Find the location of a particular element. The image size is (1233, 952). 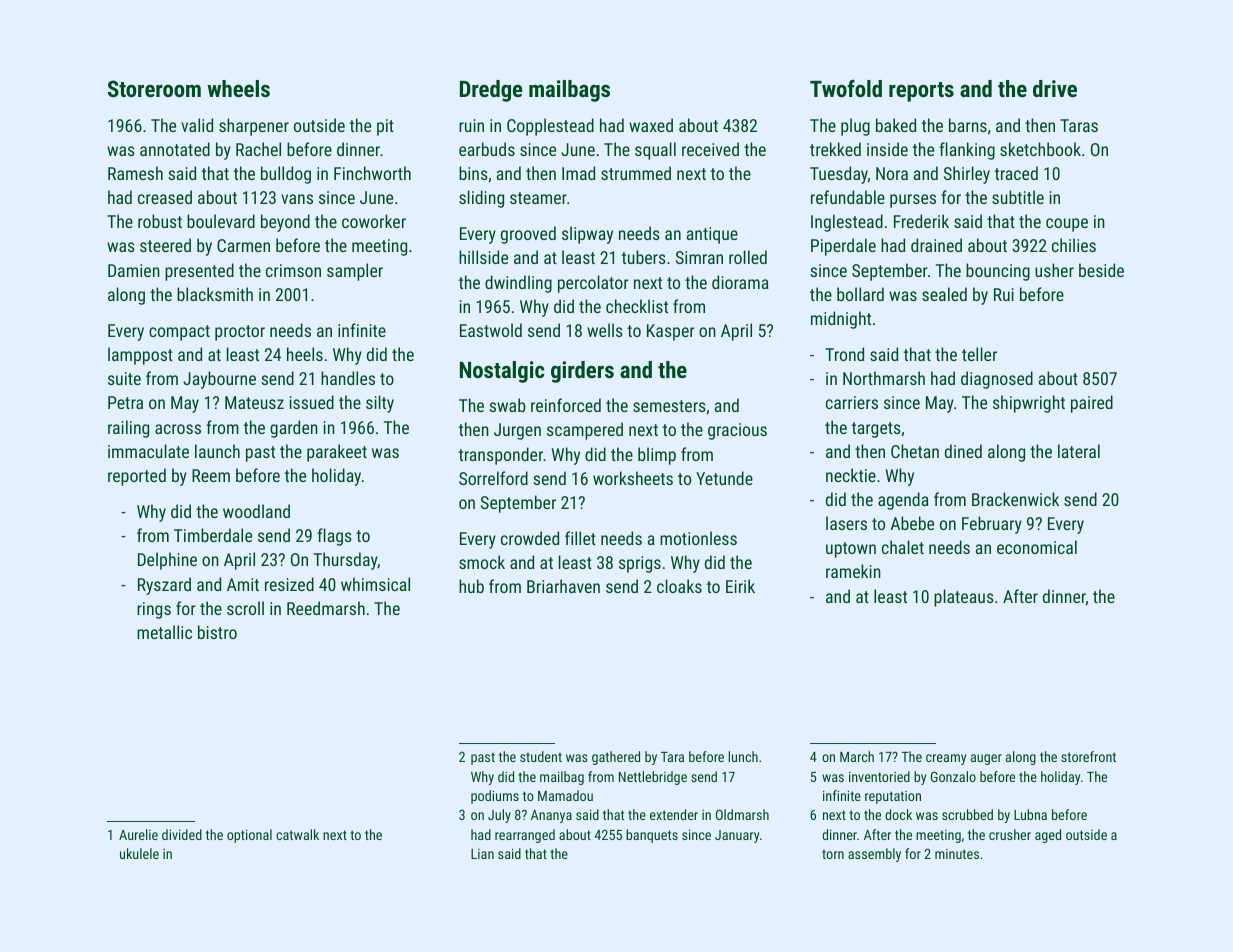

bins is located at coordinates (473, 173).
